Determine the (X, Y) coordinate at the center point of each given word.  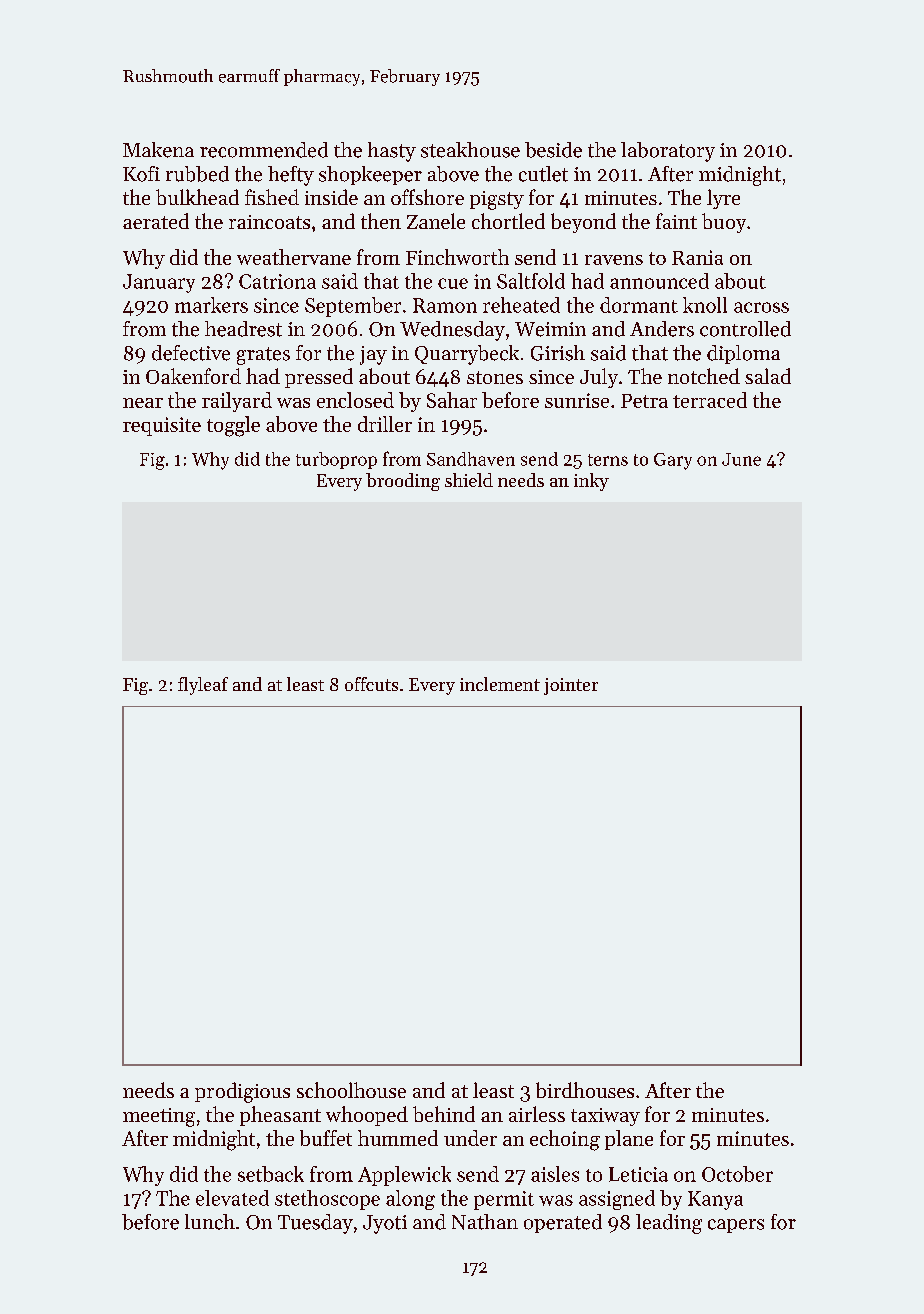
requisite (162, 426)
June (741, 459)
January (159, 283)
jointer (571, 686)
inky (591, 482)
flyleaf (203, 686)
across (761, 307)
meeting (159, 1117)
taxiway (605, 1117)
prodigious (242, 1092)
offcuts (371, 684)
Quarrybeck (467, 355)
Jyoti (385, 1224)
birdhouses (585, 1090)
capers (736, 1226)
